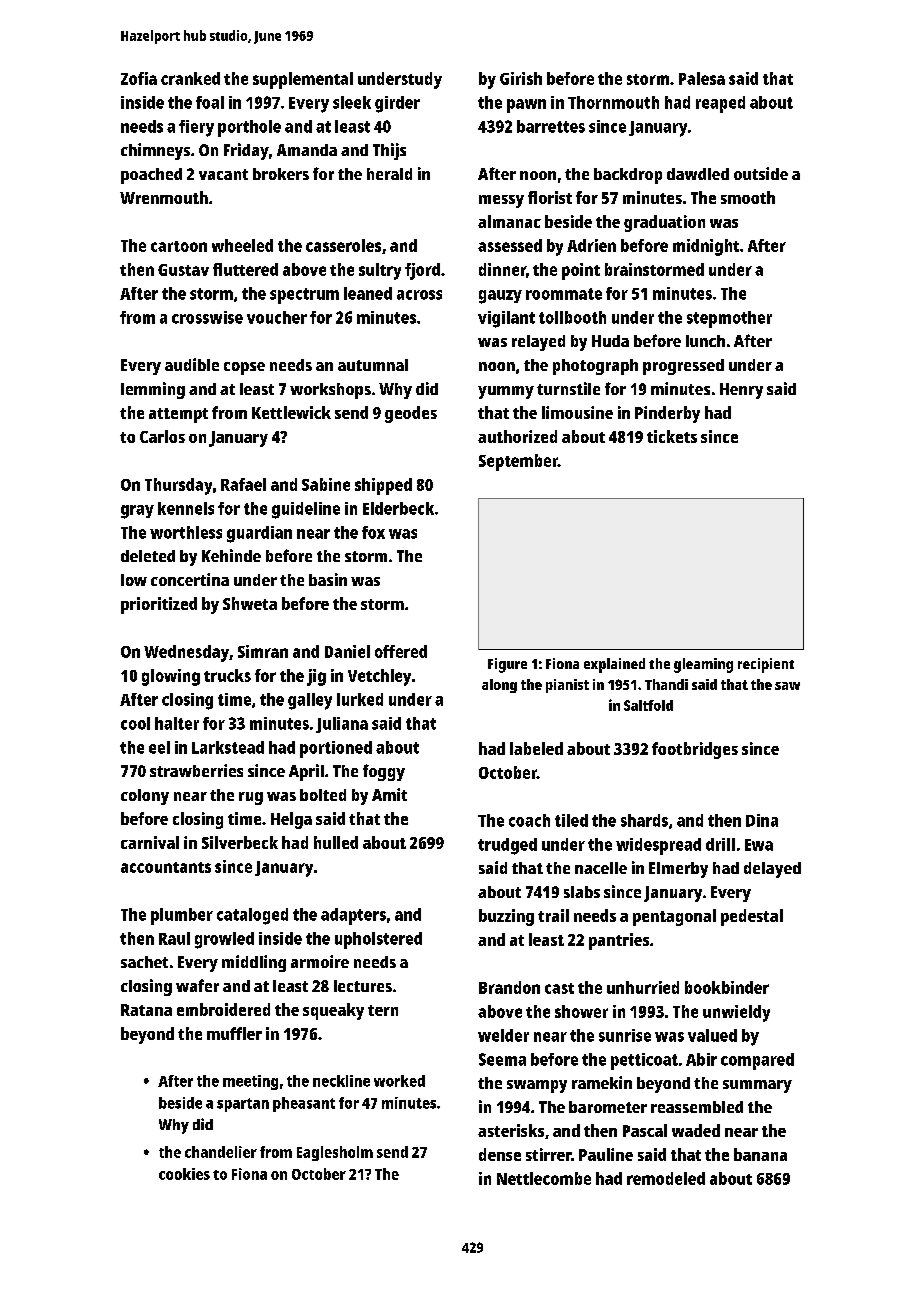 The height and width of the screenshot is (1308, 924). I want to click on Palesa, so click(702, 78).
